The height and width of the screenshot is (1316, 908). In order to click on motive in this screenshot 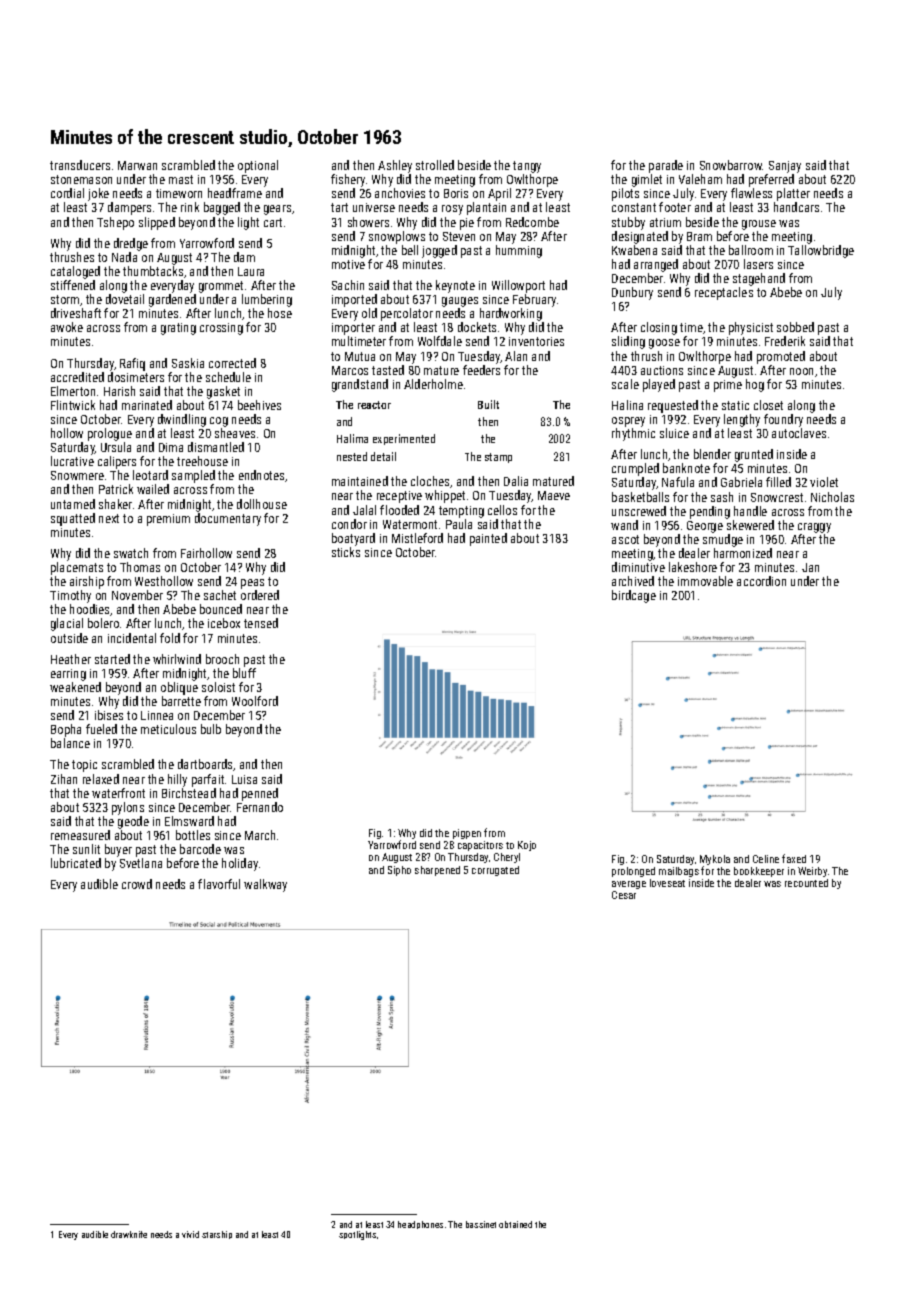, I will do `click(348, 264)`.
